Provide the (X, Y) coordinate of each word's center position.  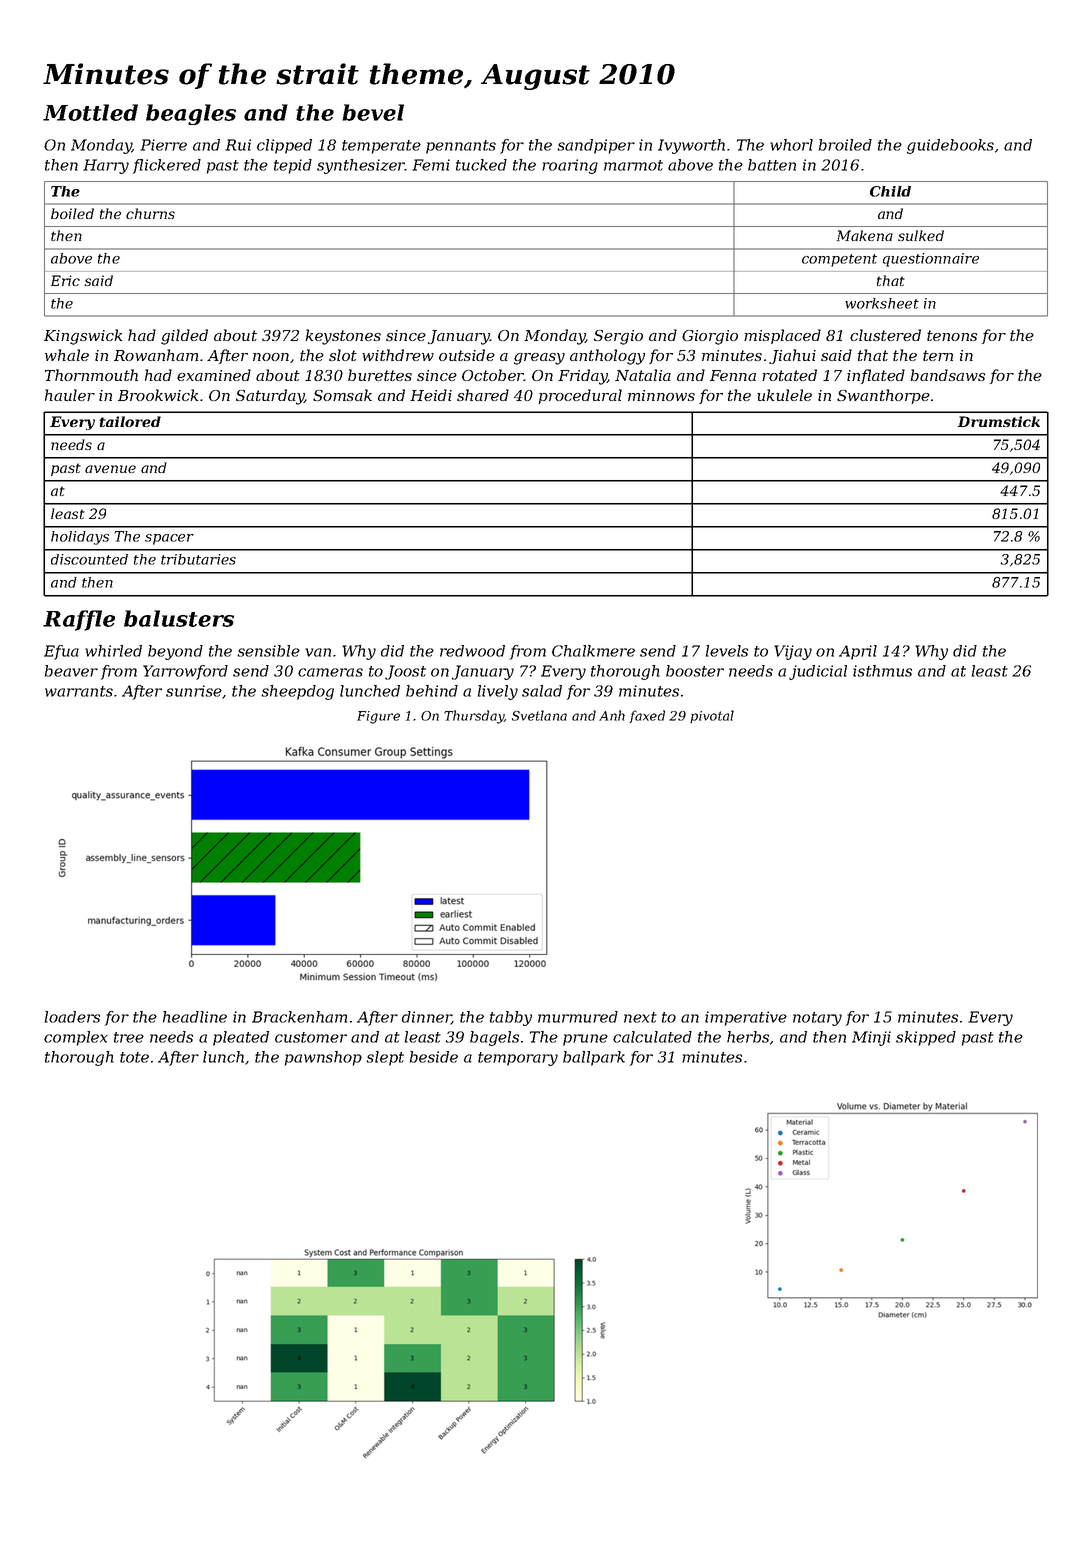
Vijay (793, 652)
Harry (106, 166)
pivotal (712, 716)
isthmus (882, 671)
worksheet (882, 303)
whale (67, 355)
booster (695, 671)
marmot (633, 165)
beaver (71, 671)
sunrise (194, 691)
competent (839, 260)
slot (343, 355)
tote (134, 1057)
